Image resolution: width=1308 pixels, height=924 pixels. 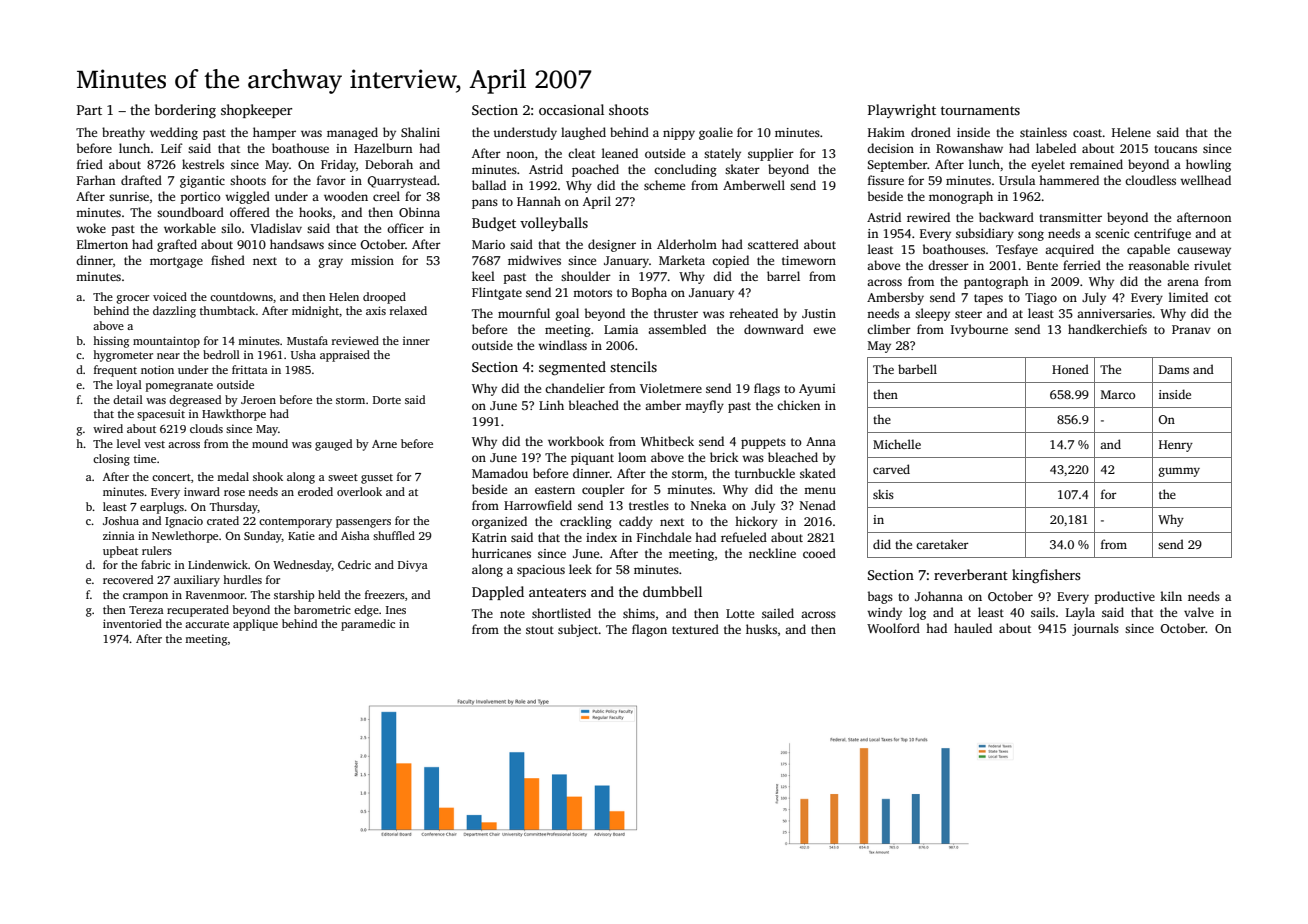 What do you see at coordinates (1176, 446) in the image?
I see `Henry` at bounding box center [1176, 446].
